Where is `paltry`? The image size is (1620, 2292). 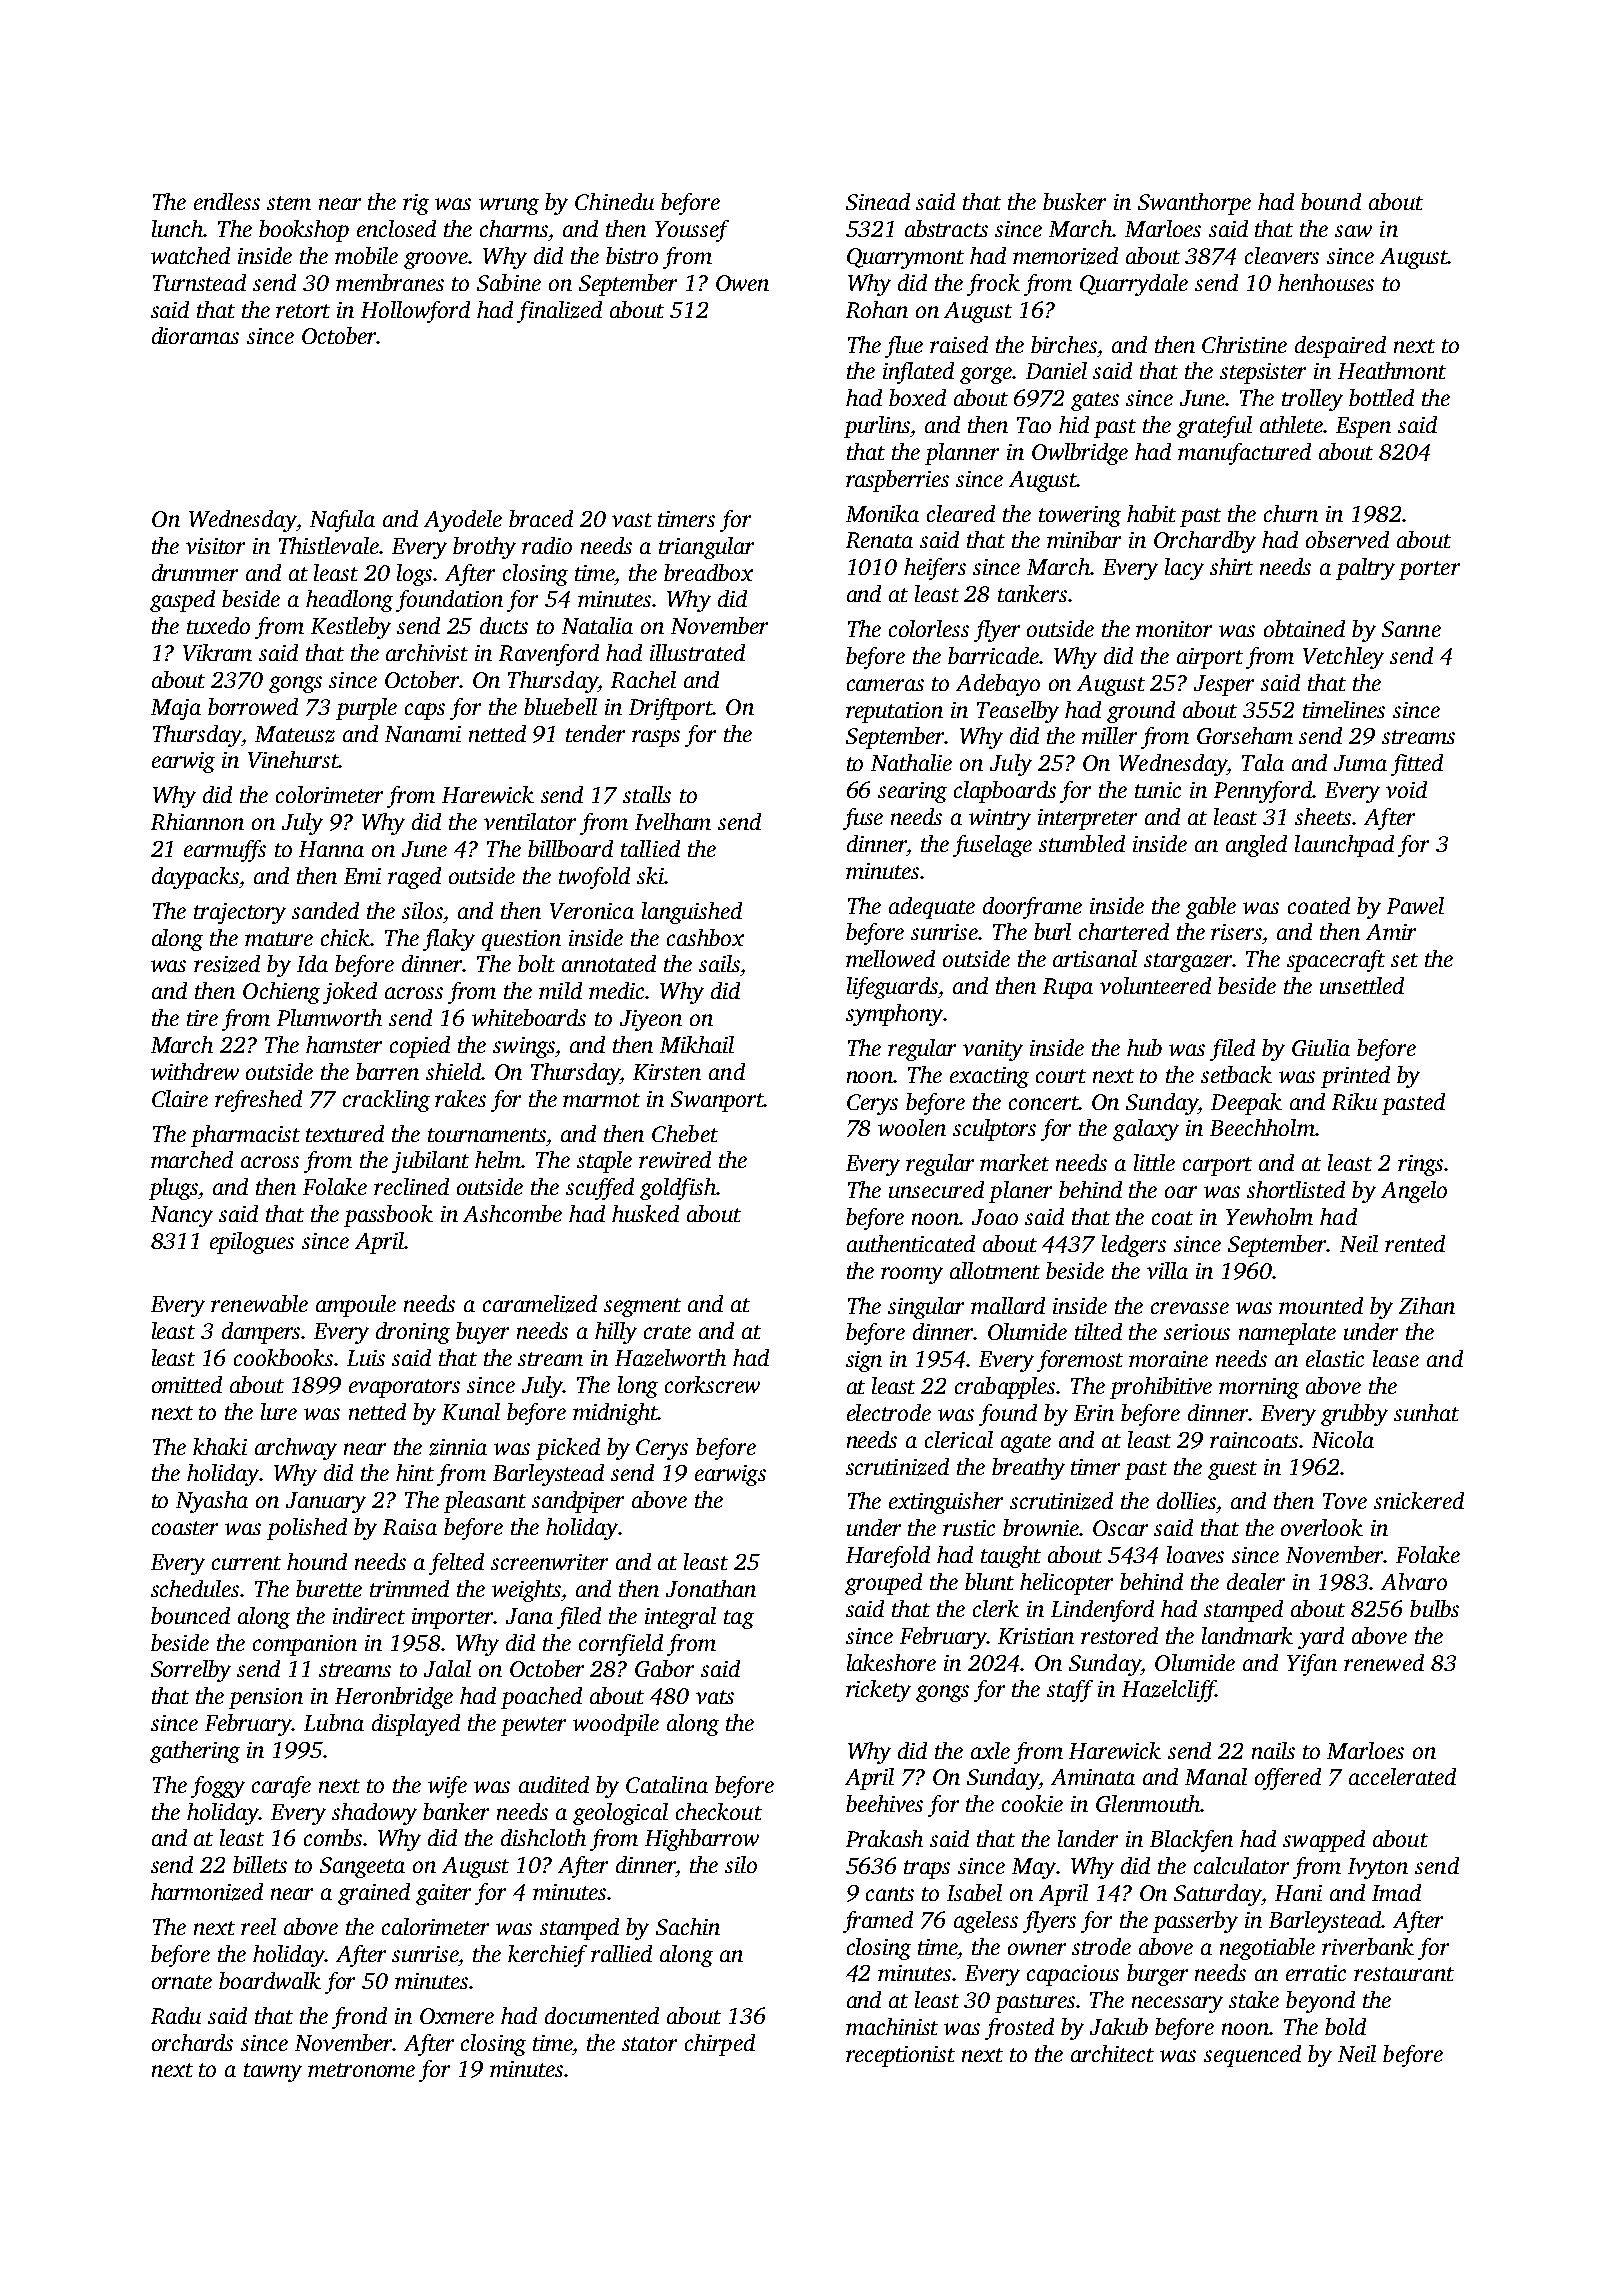 paltry is located at coordinates (1365, 569).
